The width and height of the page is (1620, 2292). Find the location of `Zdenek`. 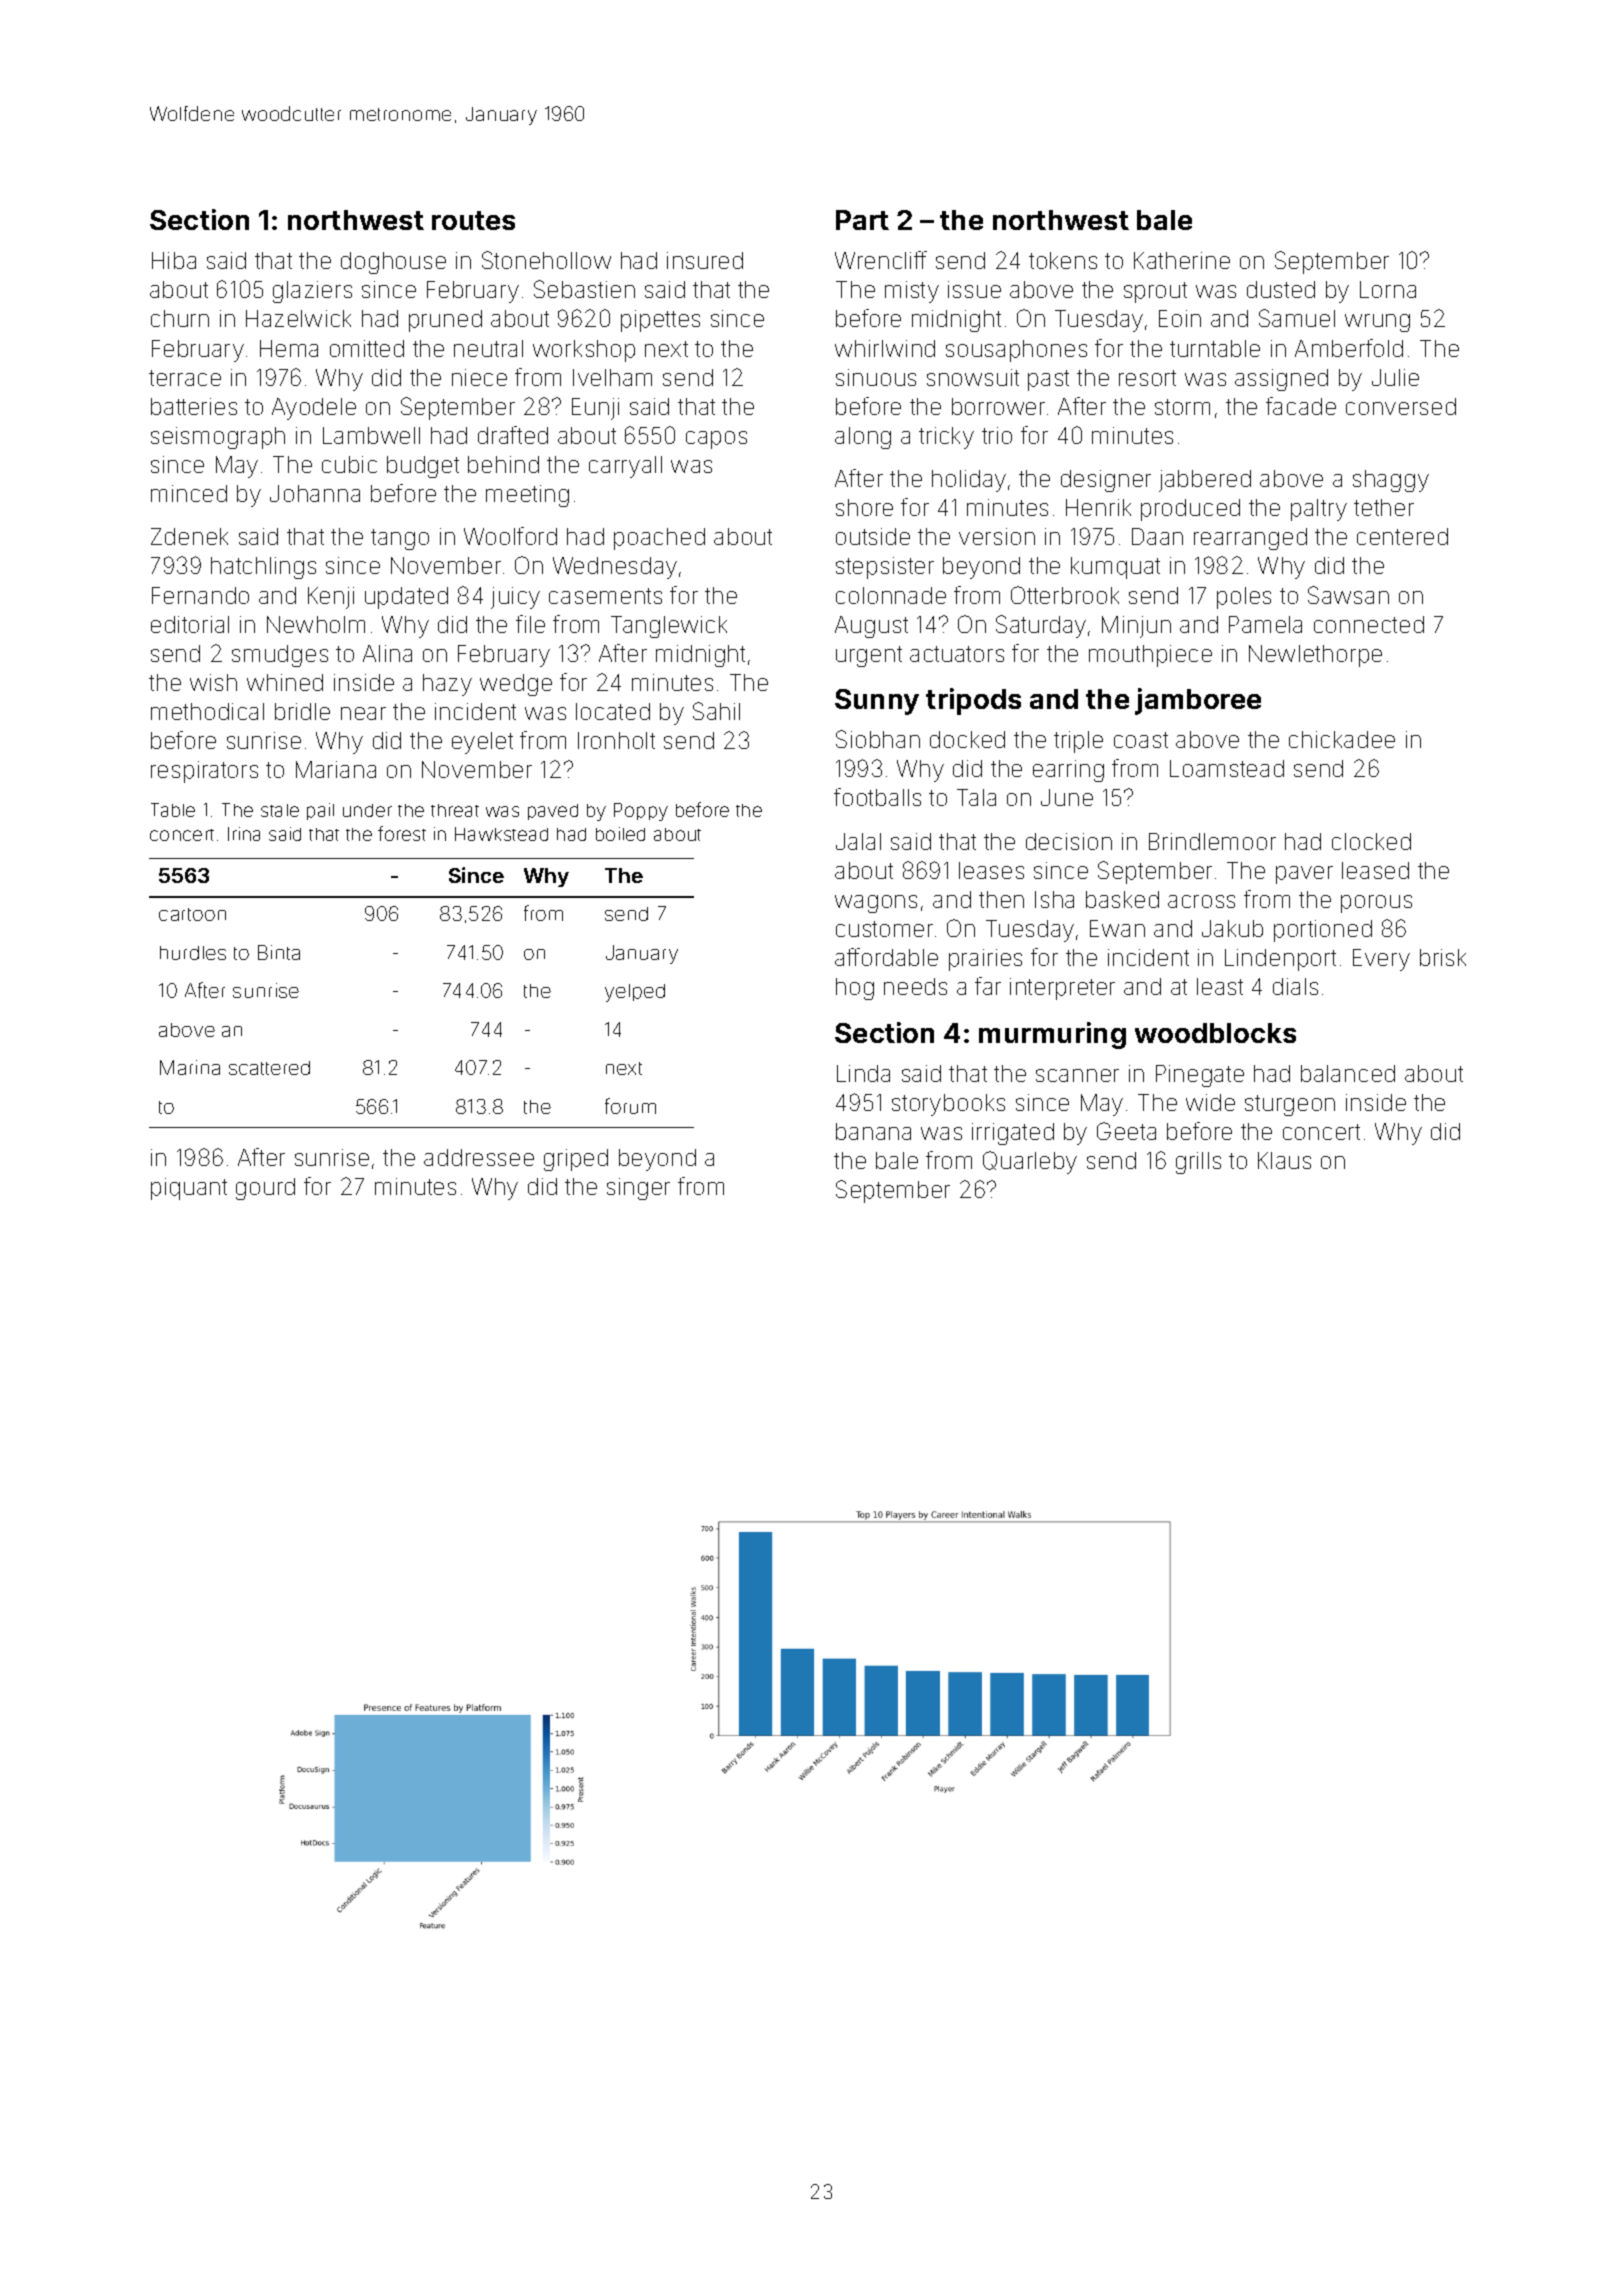

Zdenek is located at coordinates (189, 536).
